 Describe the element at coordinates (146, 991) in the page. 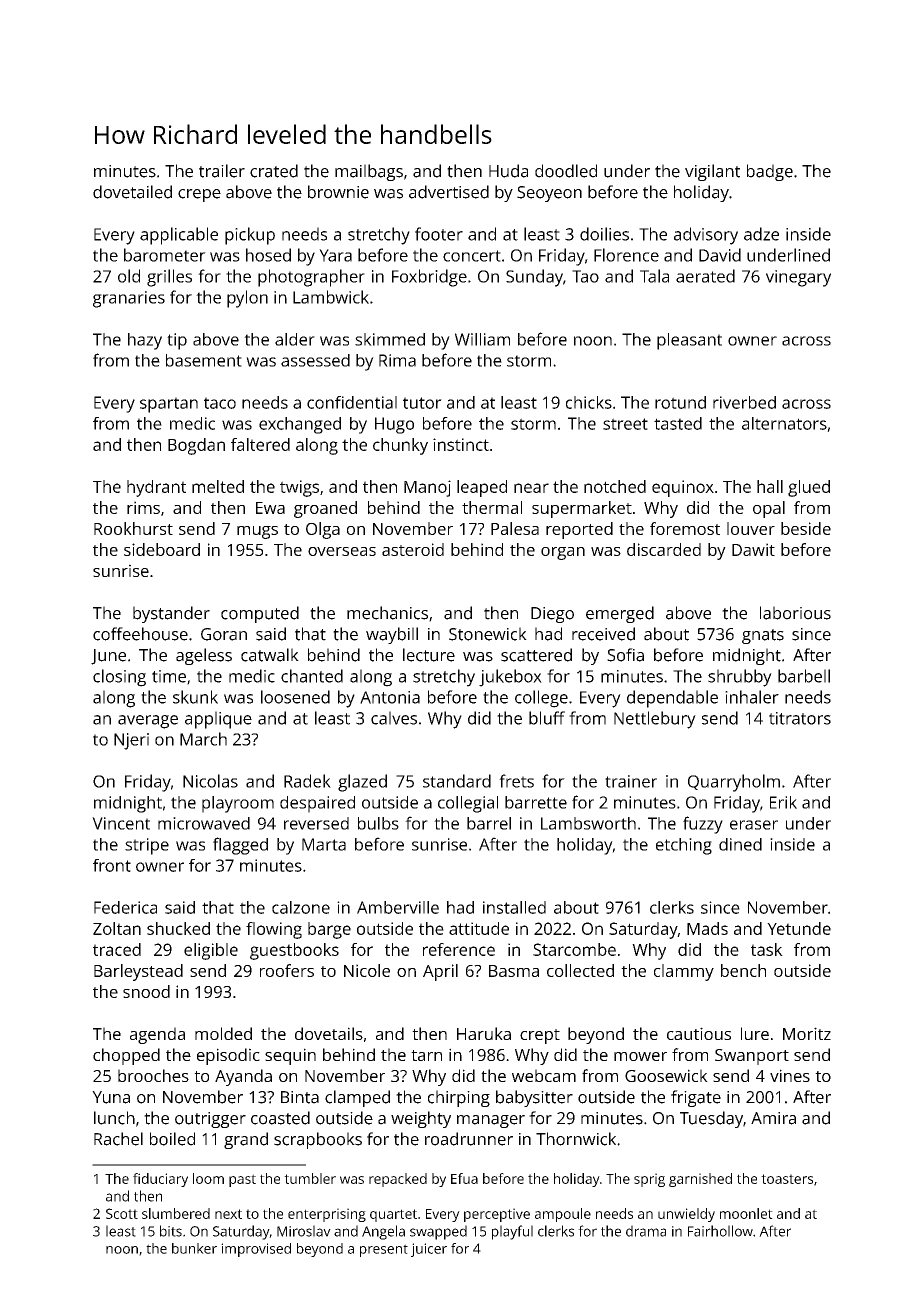

I see `snood` at that location.
